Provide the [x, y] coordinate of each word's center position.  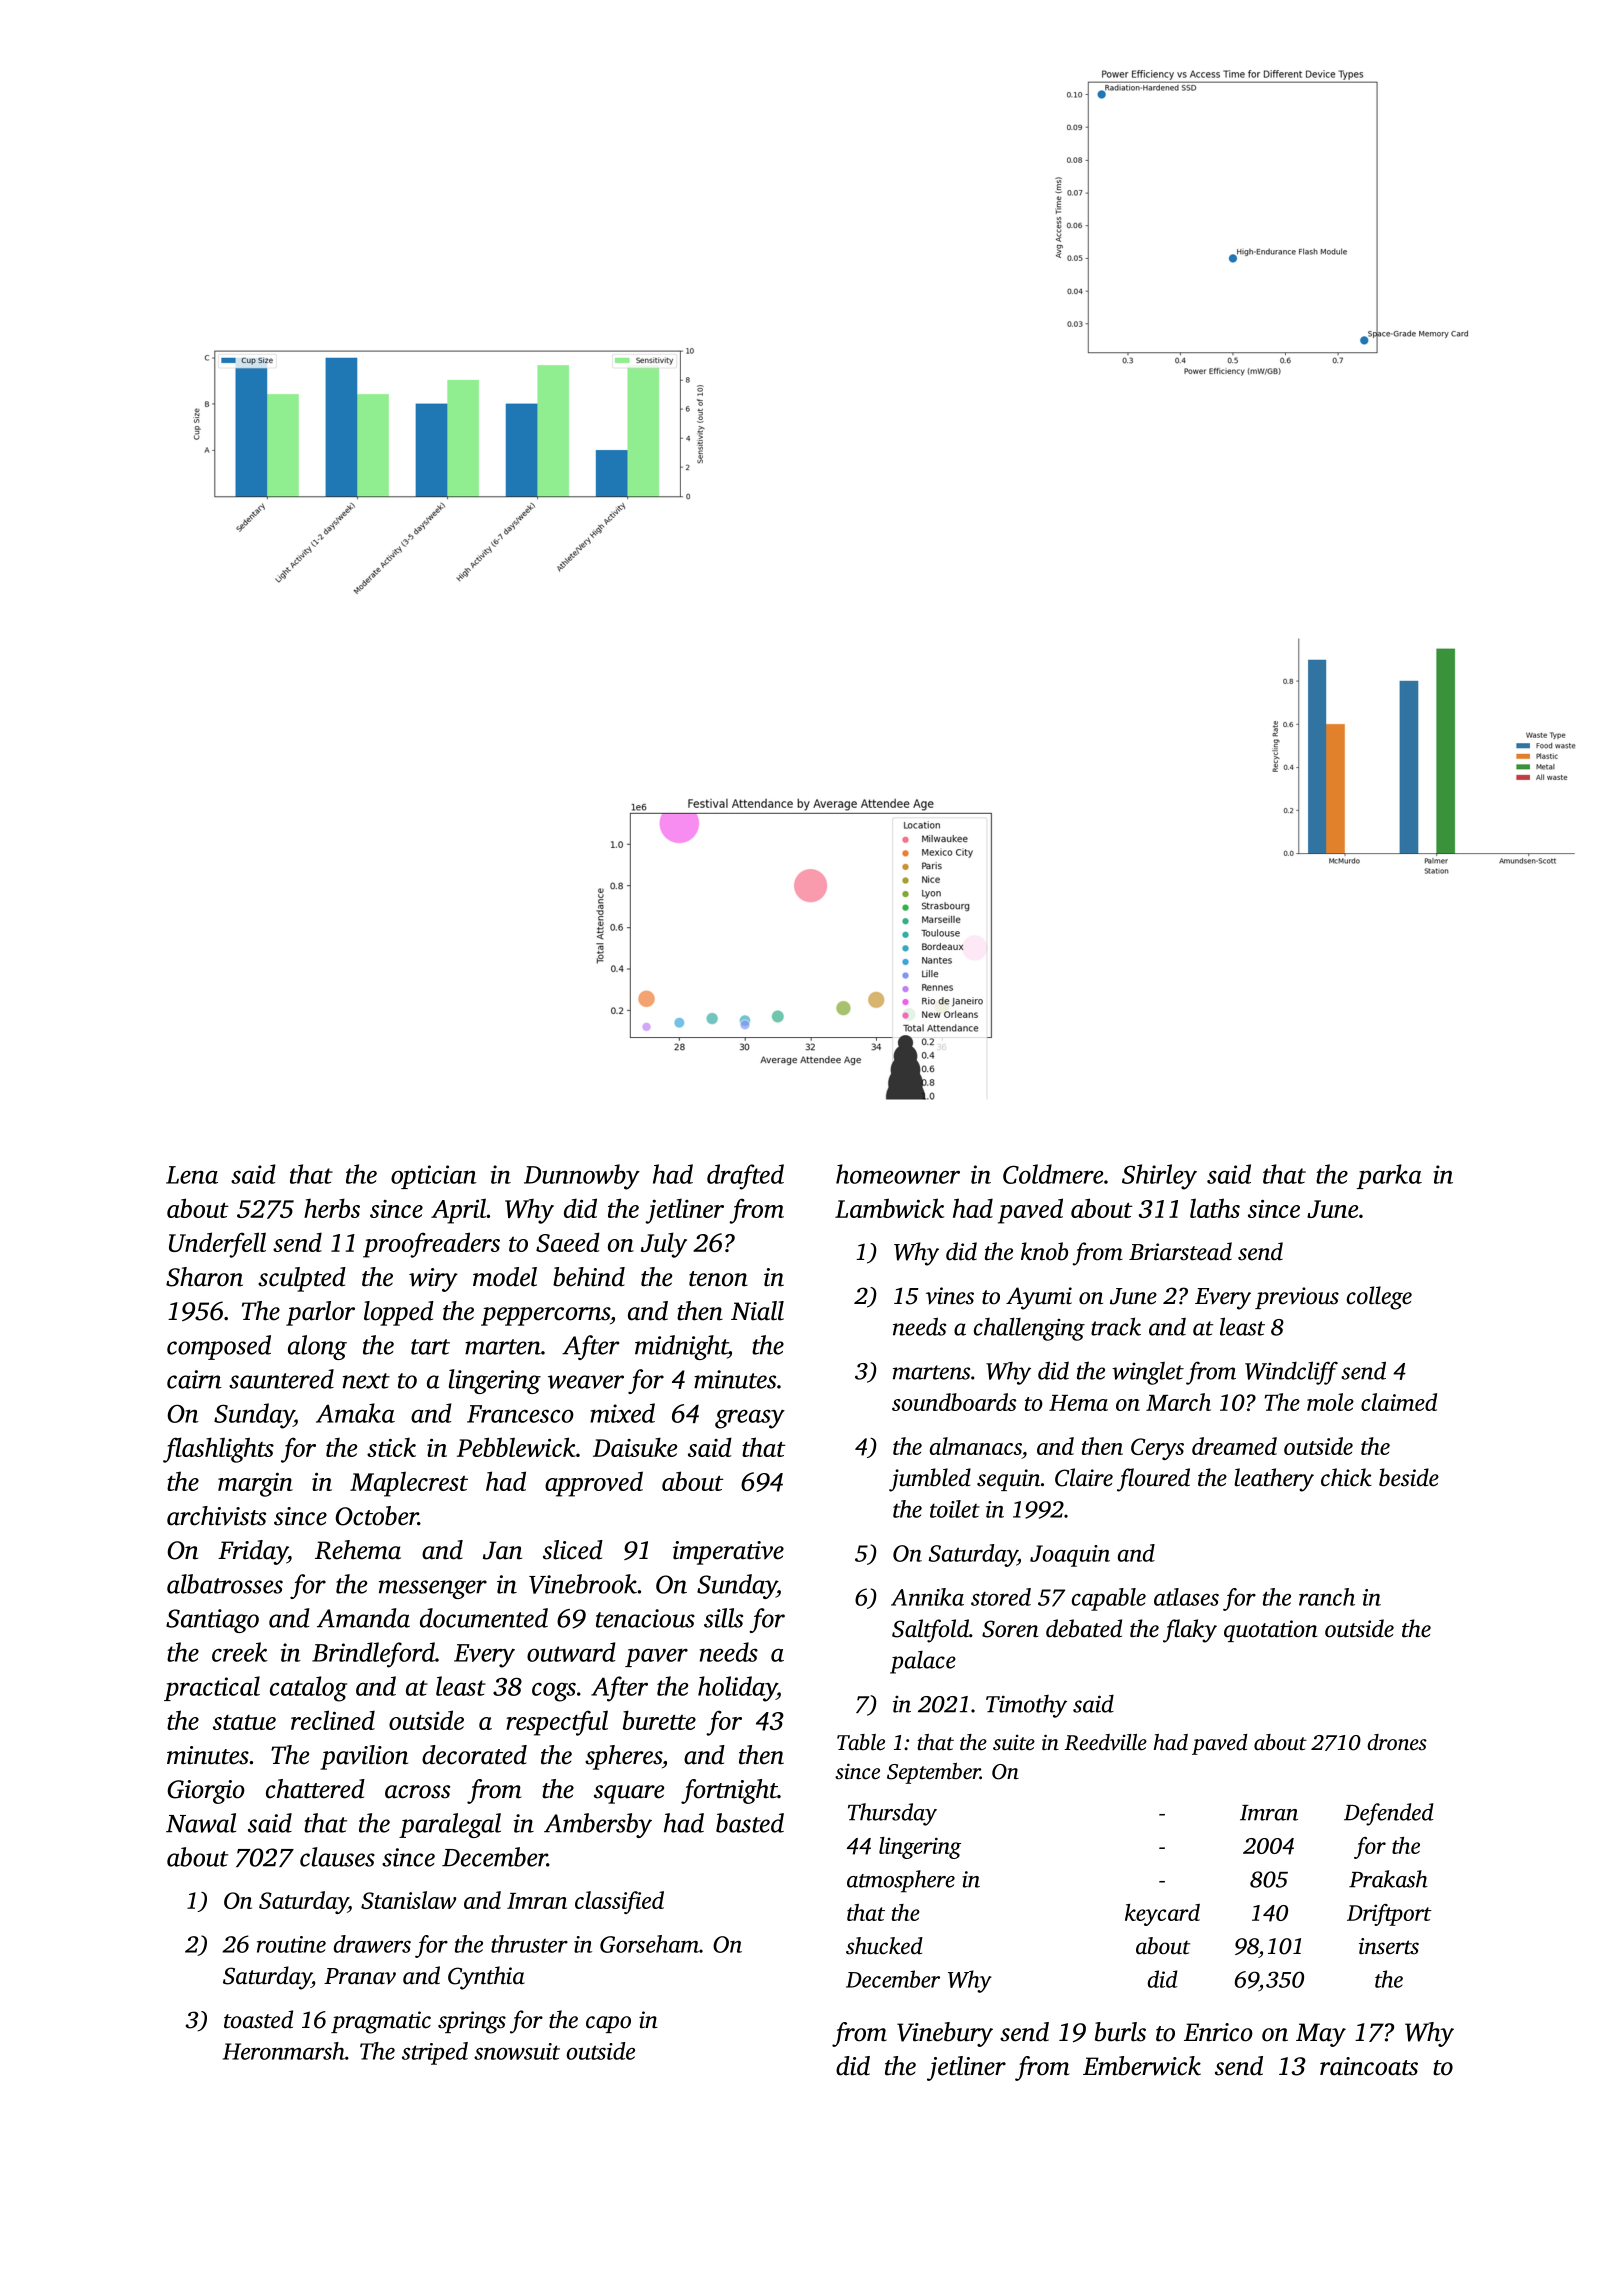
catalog [308, 1689]
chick [1346, 1477]
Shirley [1159, 1177]
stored [1001, 1597]
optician [434, 1177]
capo [608, 2024]
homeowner [898, 1174]
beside [1409, 1477]
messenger [433, 1589]
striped [435, 2053]
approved [594, 1484]
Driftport [1389, 1915]
